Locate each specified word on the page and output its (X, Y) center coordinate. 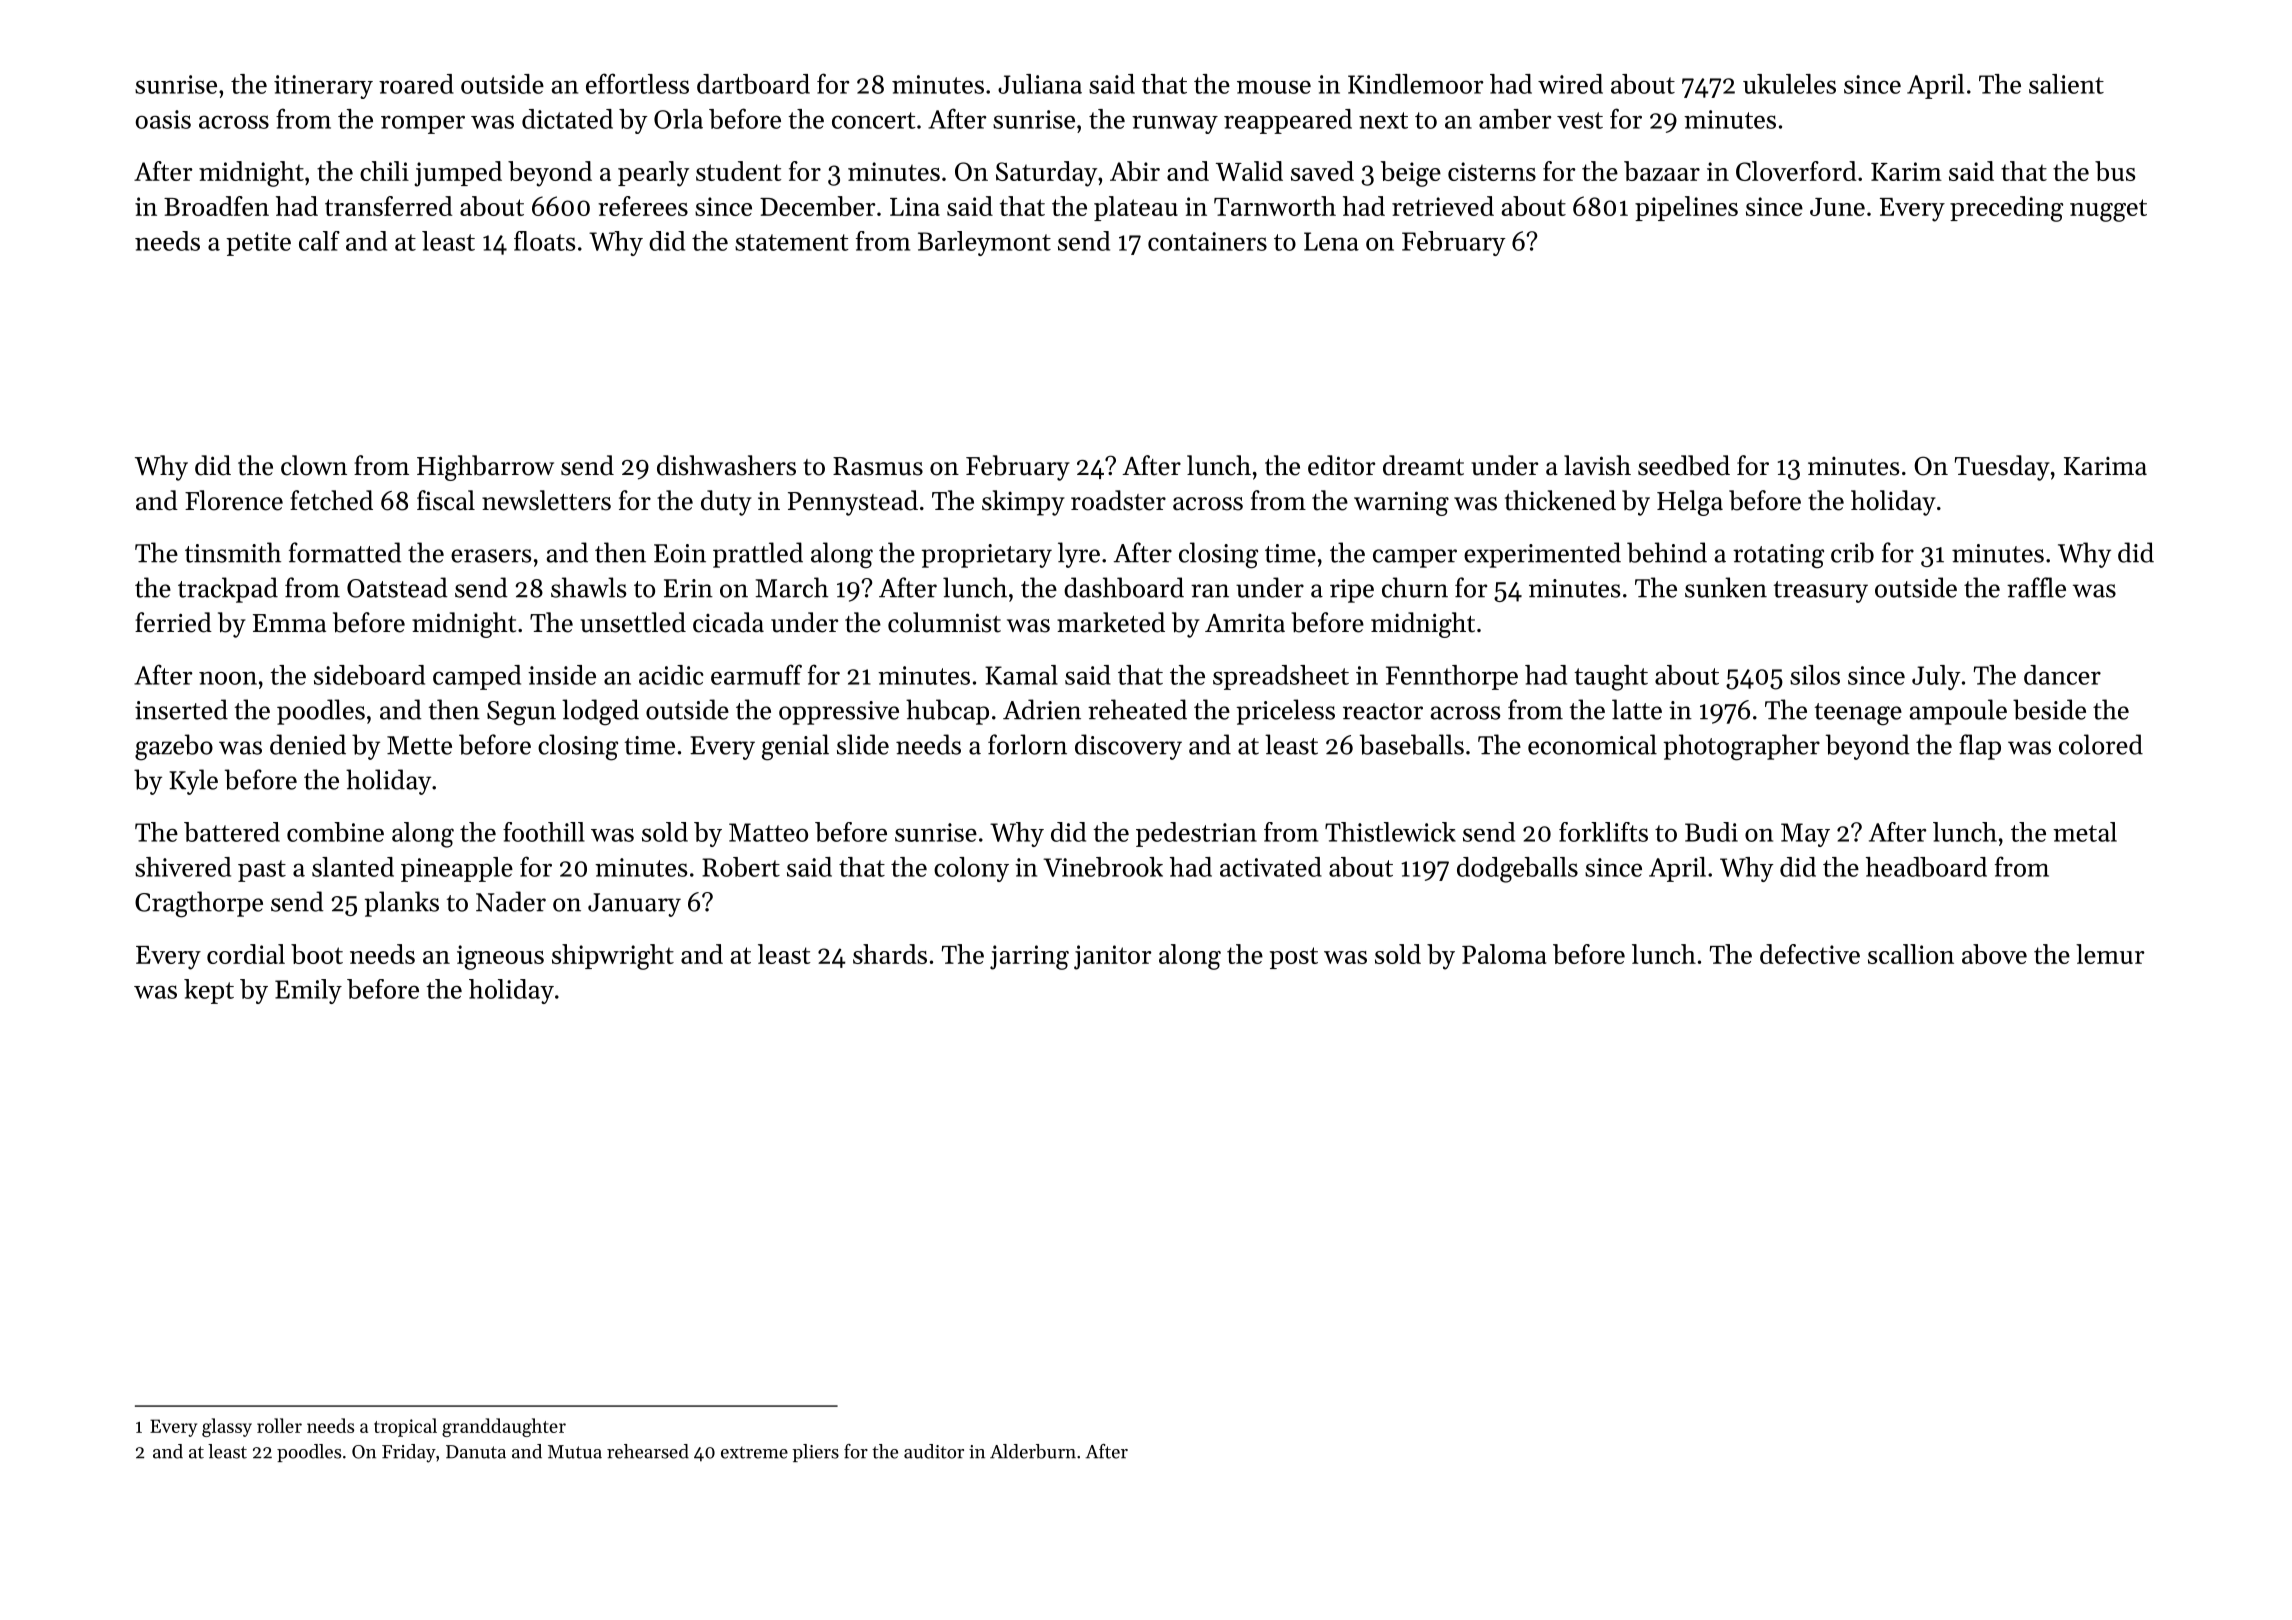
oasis (163, 119)
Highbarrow (485, 468)
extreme (754, 1452)
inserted (181, 709)
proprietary (987, 556)
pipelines (1686, 208)
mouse (1274, 87)
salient (2066, 84)
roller (279, 1425)
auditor (934, 1451)
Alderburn (1033, 1451)
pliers (815, 1453)
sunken (1726, 587)
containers (1207, 241)
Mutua (575, 1452)
